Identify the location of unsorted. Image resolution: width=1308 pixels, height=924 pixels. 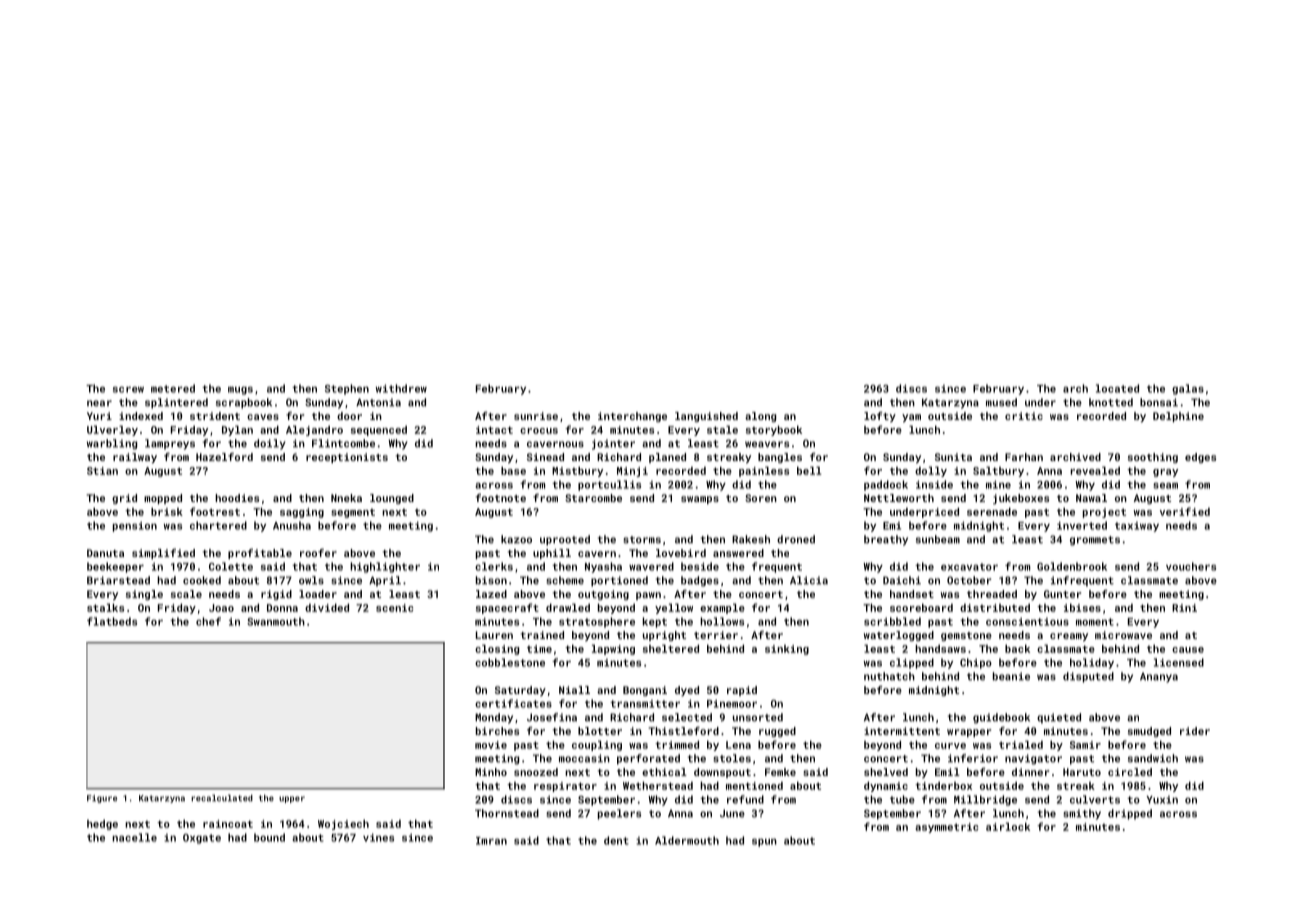
(758, 717).
